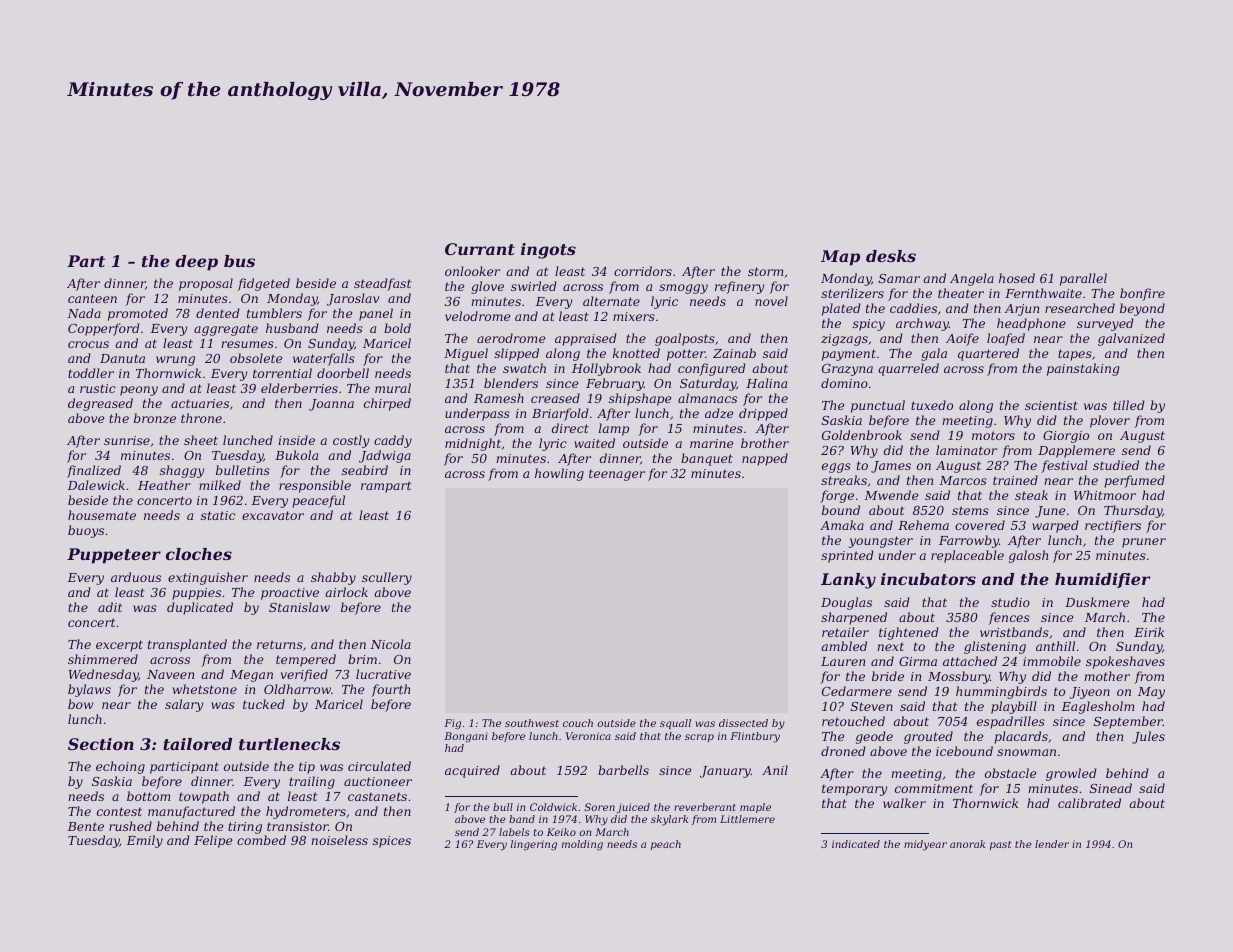 This page has width=1233, height=952. I want to click on past, so click(1000, 845).
